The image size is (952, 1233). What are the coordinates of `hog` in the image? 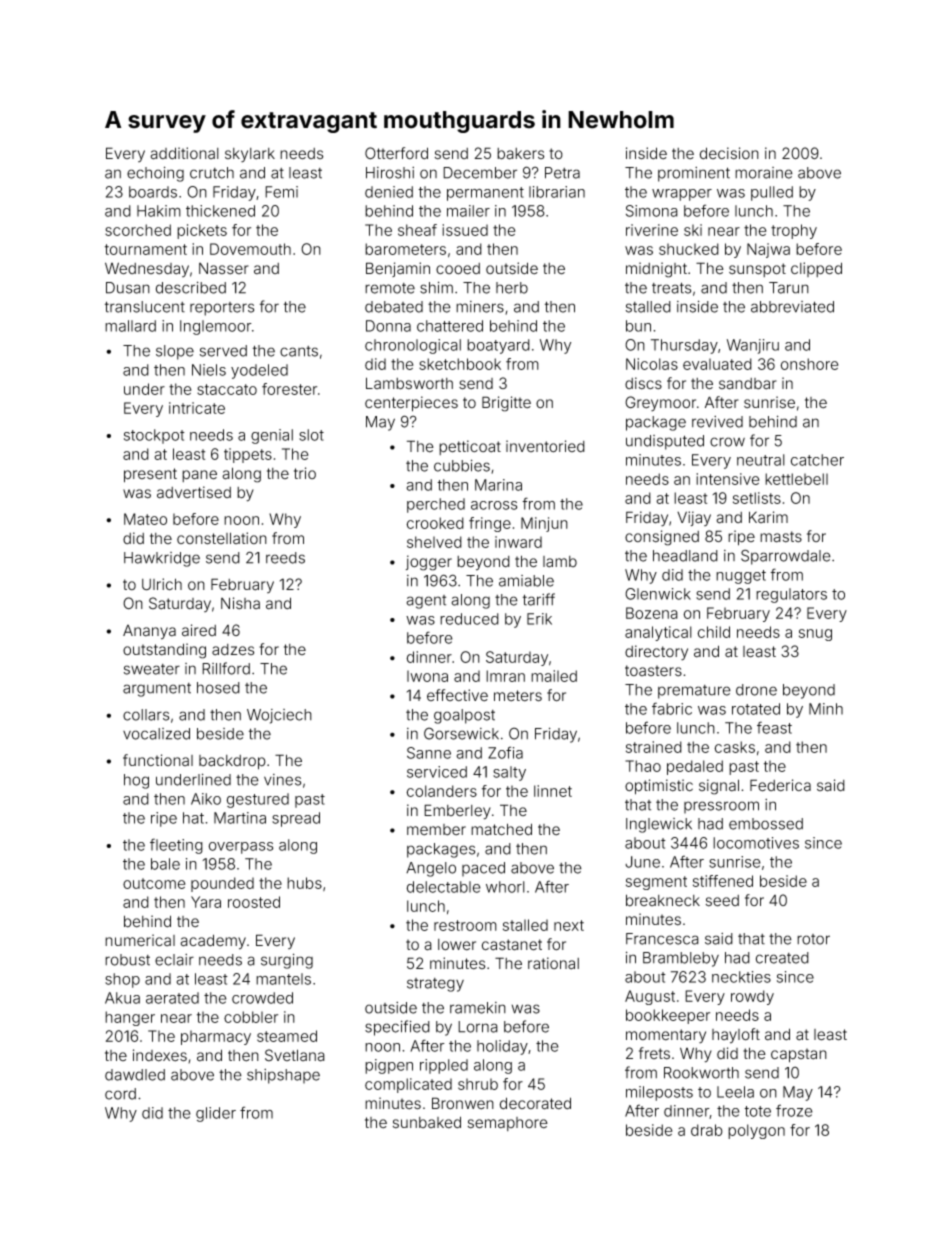 It's located at (136, 781).
